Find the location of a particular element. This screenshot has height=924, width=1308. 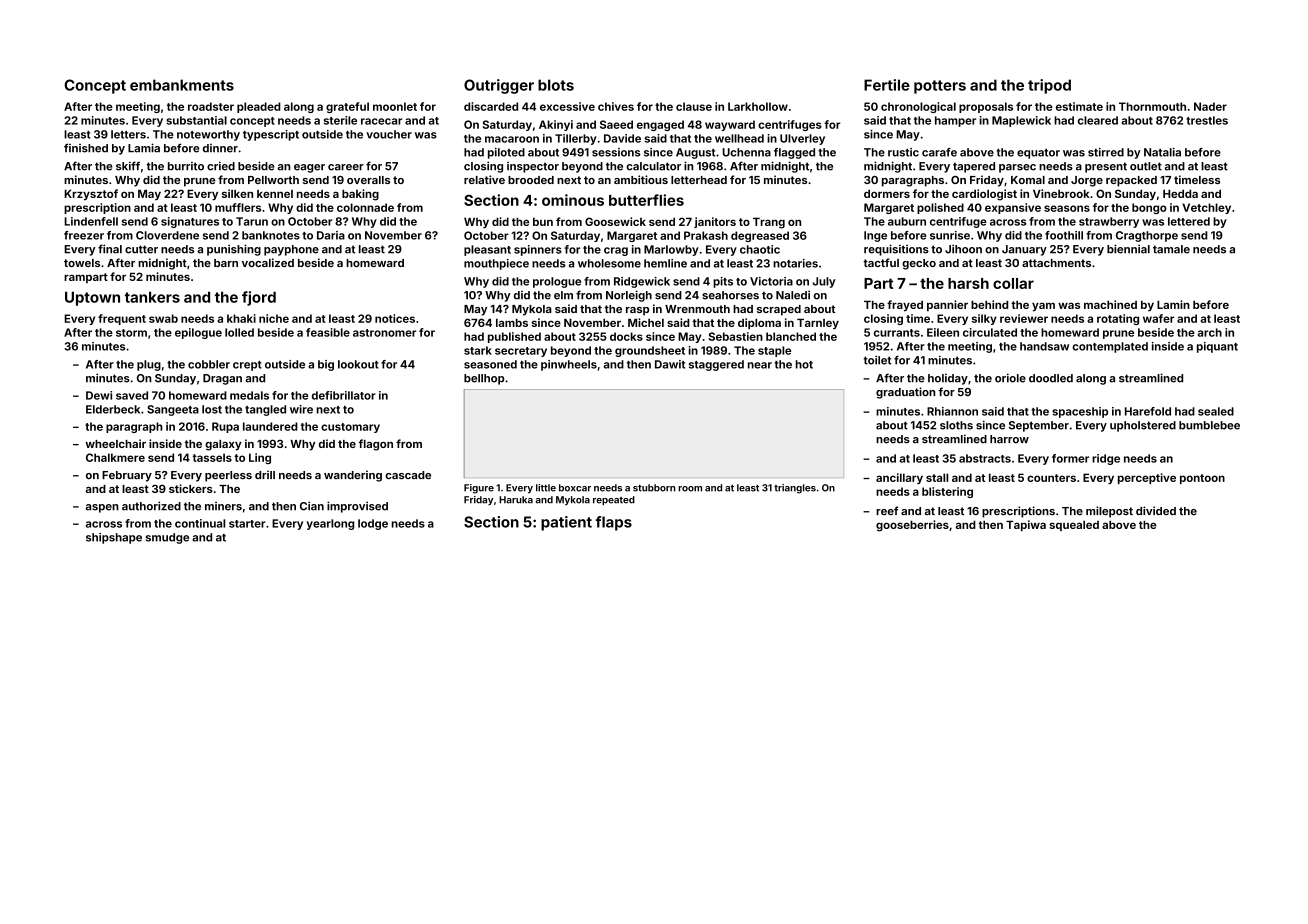

career is located at coordinates (346, 167).
